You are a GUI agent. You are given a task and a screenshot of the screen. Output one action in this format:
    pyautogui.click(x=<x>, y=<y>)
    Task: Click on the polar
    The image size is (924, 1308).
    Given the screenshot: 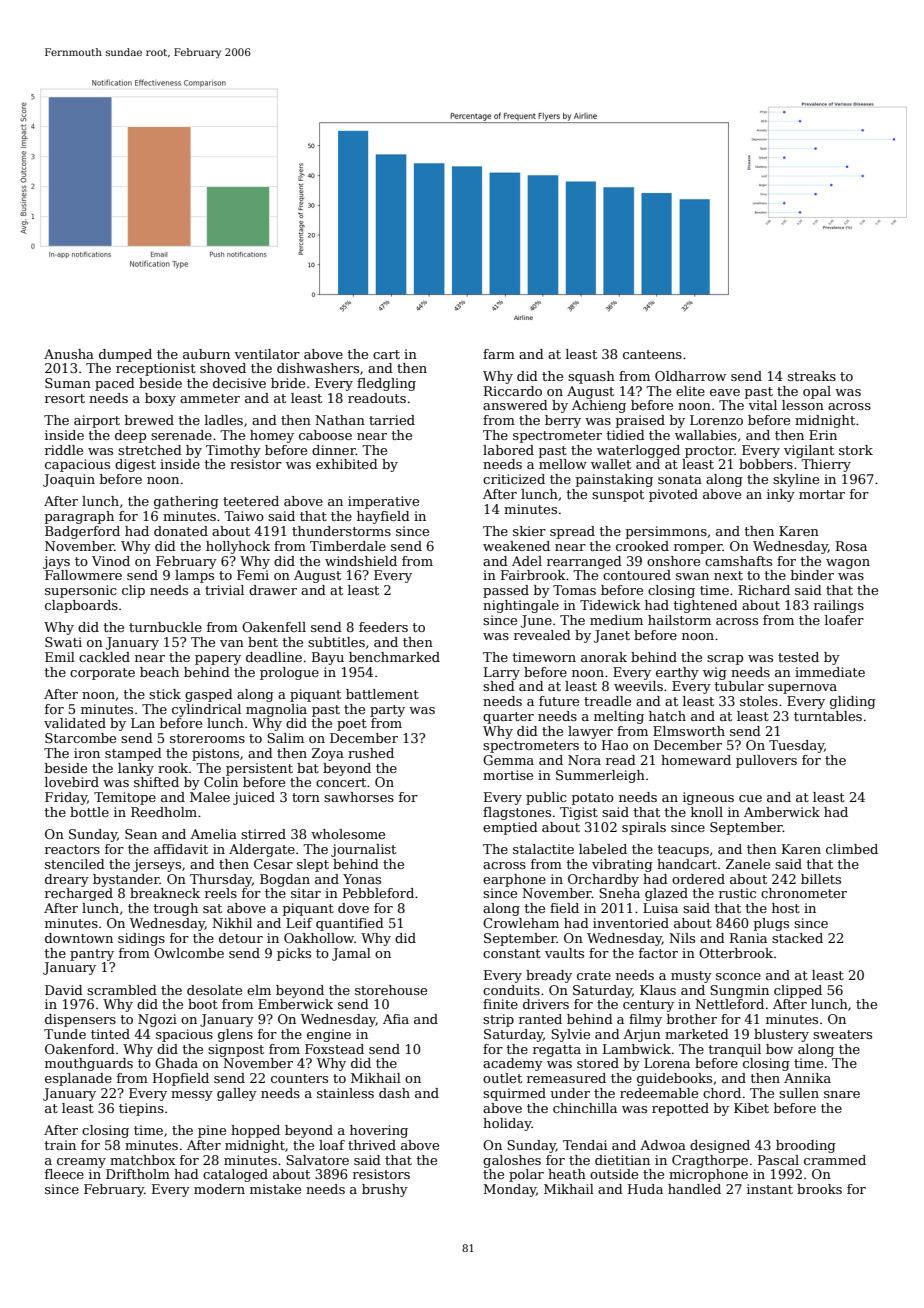 What is the action you would take?
    pyautogui.click(x=526, y=1175)
